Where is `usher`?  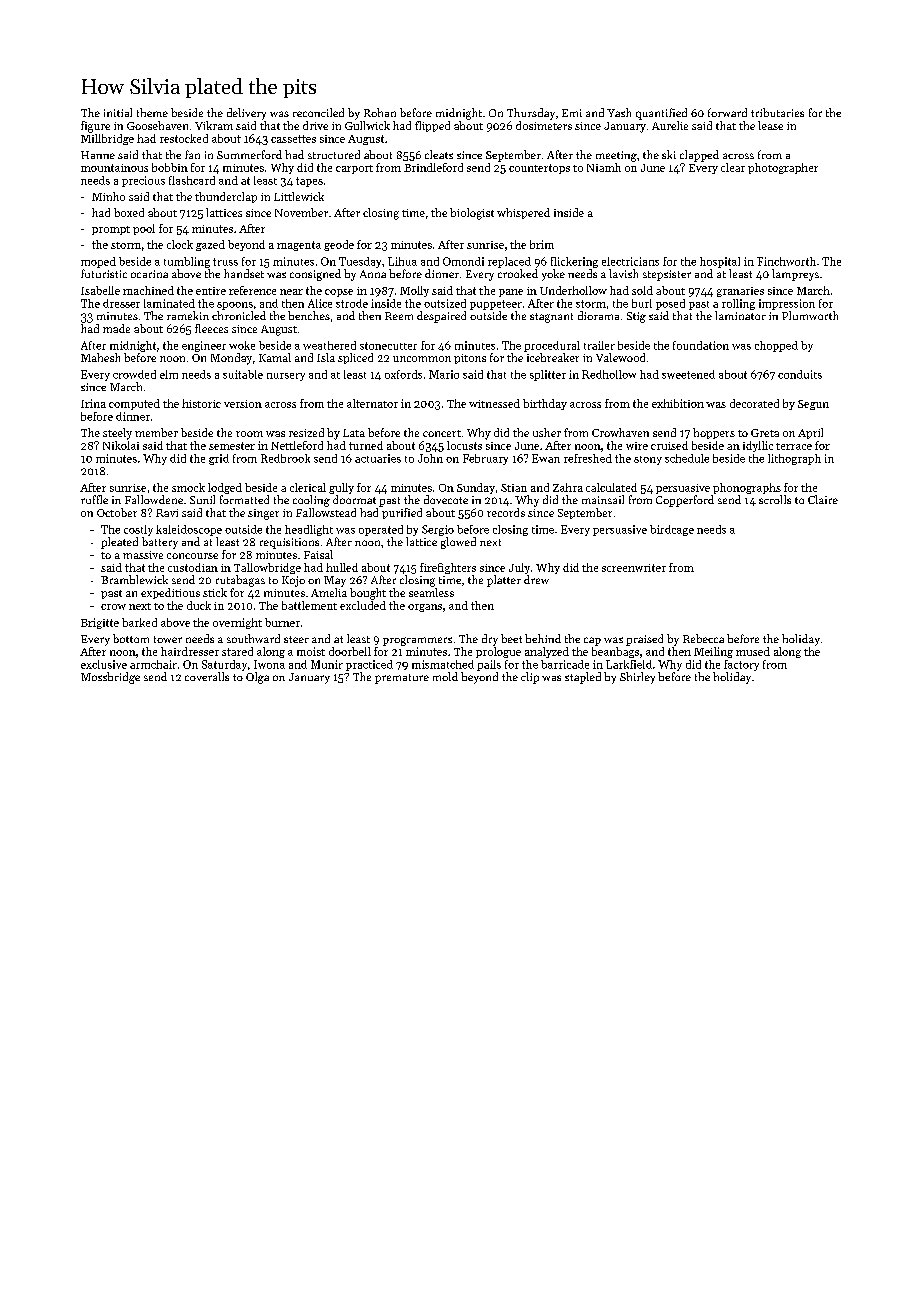
usher is located at coordinates (547, 432).
